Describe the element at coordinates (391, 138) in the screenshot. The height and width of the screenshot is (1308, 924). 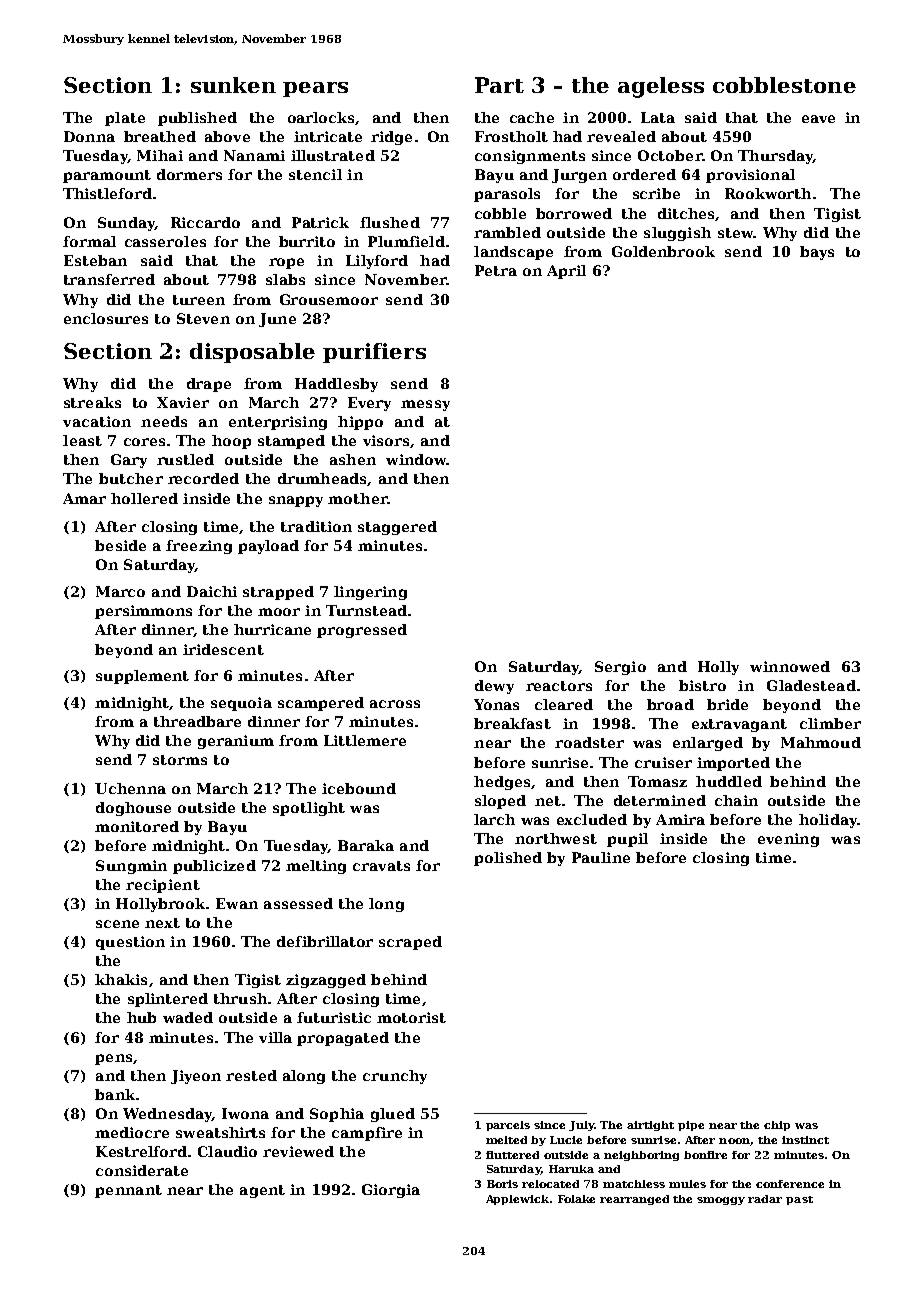
I see `ridge` at that location.
